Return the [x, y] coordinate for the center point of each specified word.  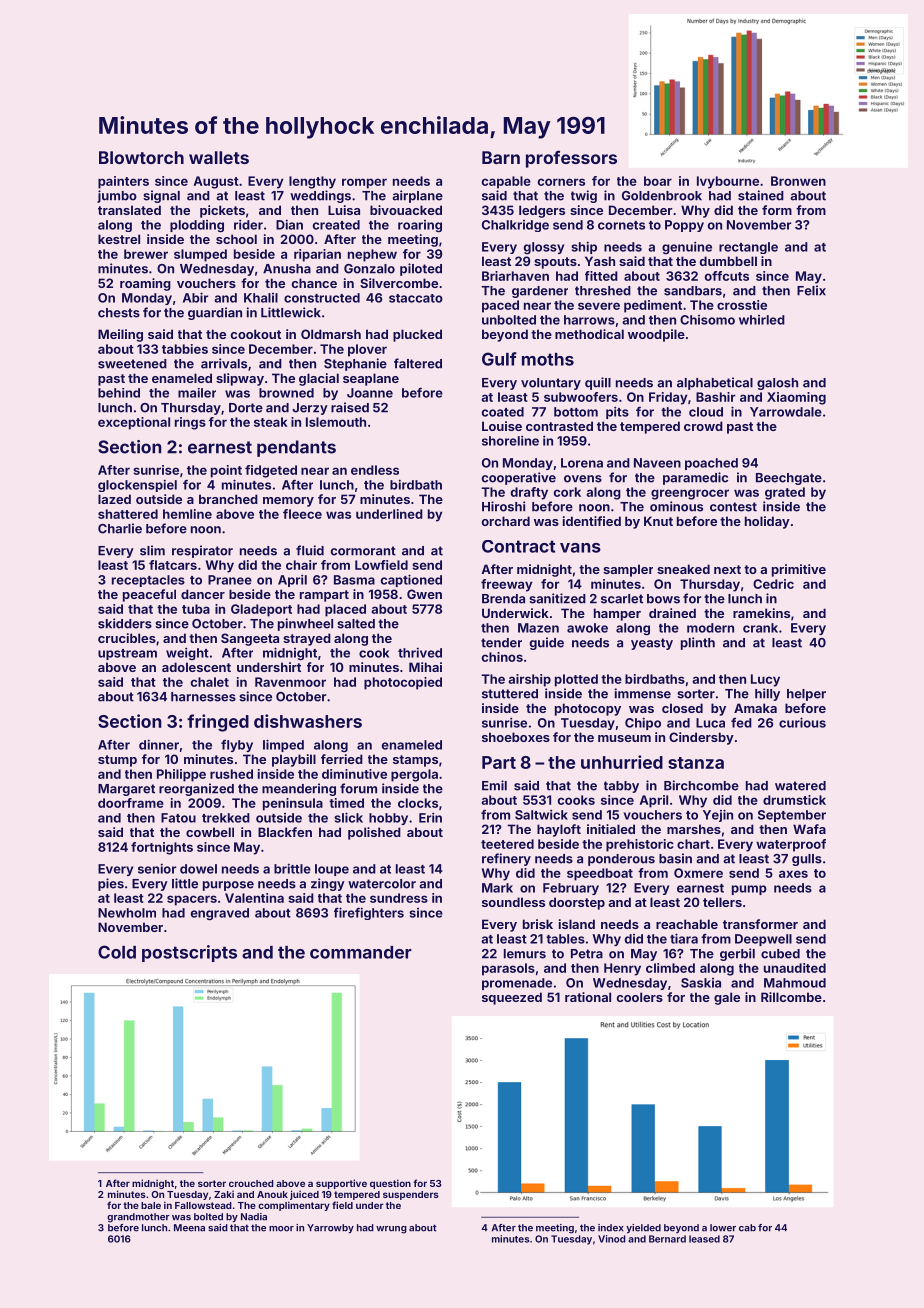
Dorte [246, 408]
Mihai [425, 667]
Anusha [287, 269]
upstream [127, 654]
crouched [251, 1183]
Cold [117, 952]
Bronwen [798, 181]
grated [785, 493]
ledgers [542, 211]
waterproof [791, 845]
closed [682, 708]
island [577, 924]
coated [503, 412]
